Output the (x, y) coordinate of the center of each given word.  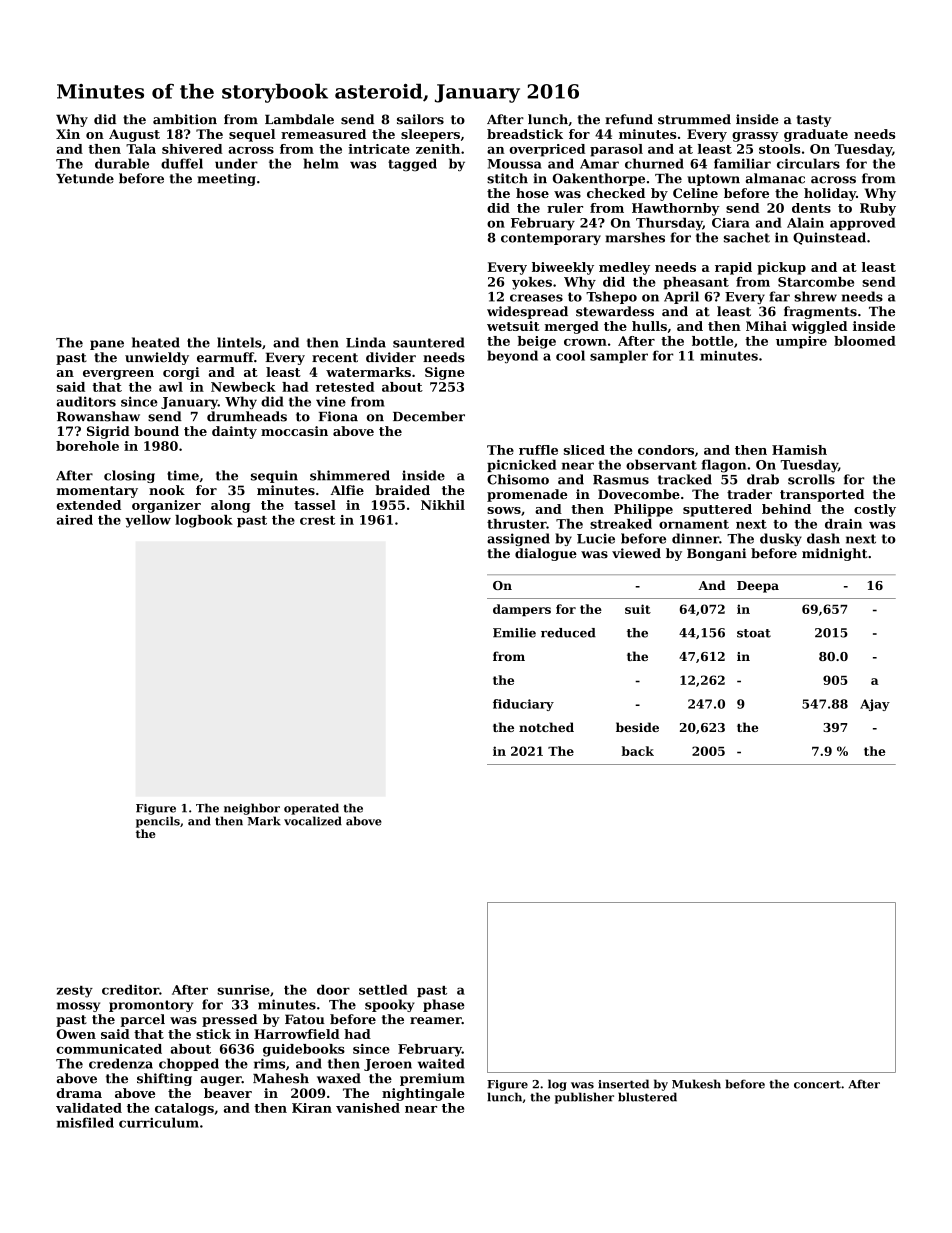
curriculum (159, 1122)
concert (817, 1084)
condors (666, 450)
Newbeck (243, 387)
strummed (694, 119)
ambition (185, 119)
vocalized (313, 821)
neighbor (252, 809)
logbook (204, 521)
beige (537, 342)
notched (546, 727)
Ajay (875, 705)
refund (629, 119)
